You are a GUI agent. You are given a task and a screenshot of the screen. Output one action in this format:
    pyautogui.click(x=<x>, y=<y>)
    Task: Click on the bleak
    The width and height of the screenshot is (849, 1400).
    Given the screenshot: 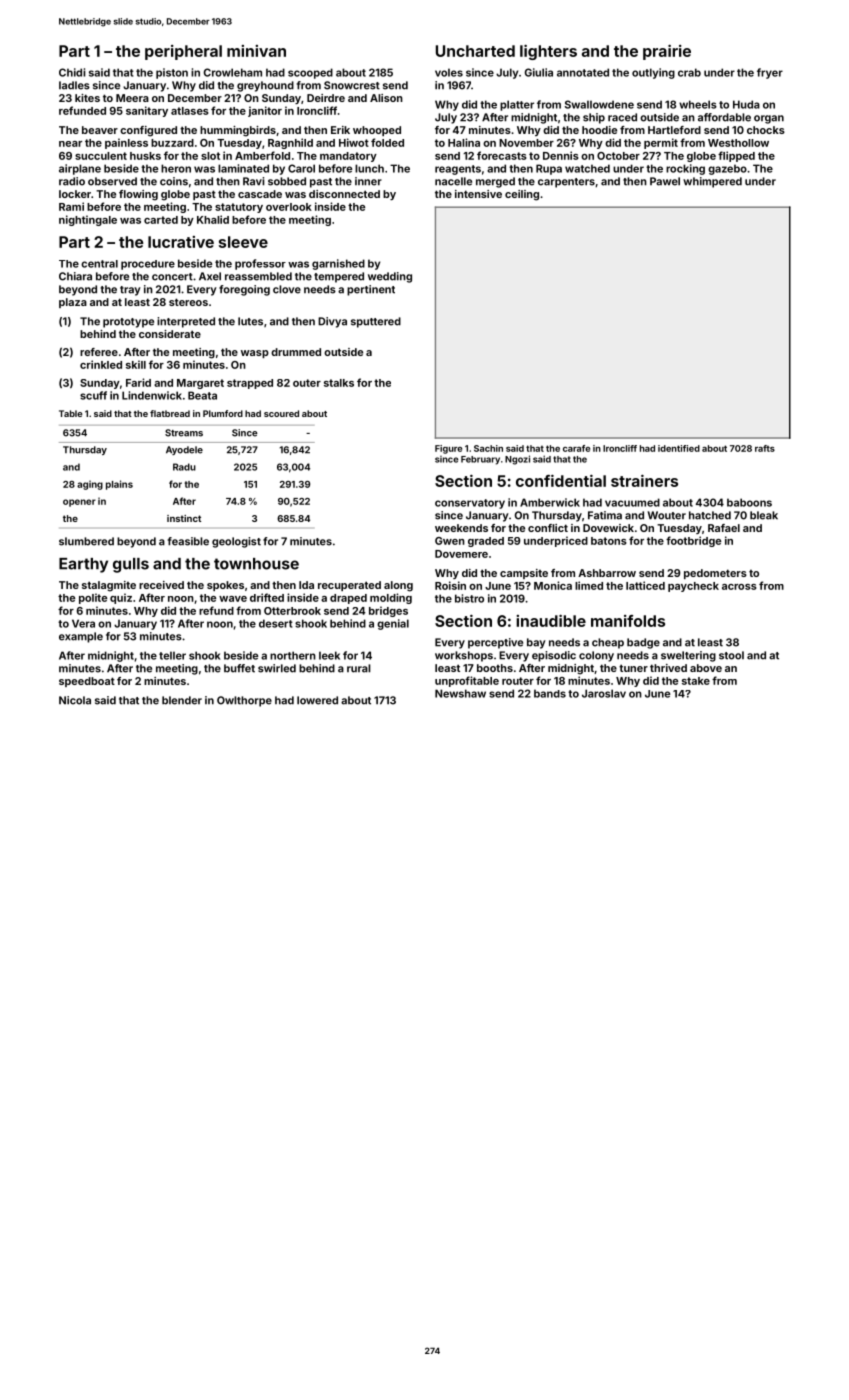 What is the action you would take?
    pyautogui.click(x=764, y=515)
